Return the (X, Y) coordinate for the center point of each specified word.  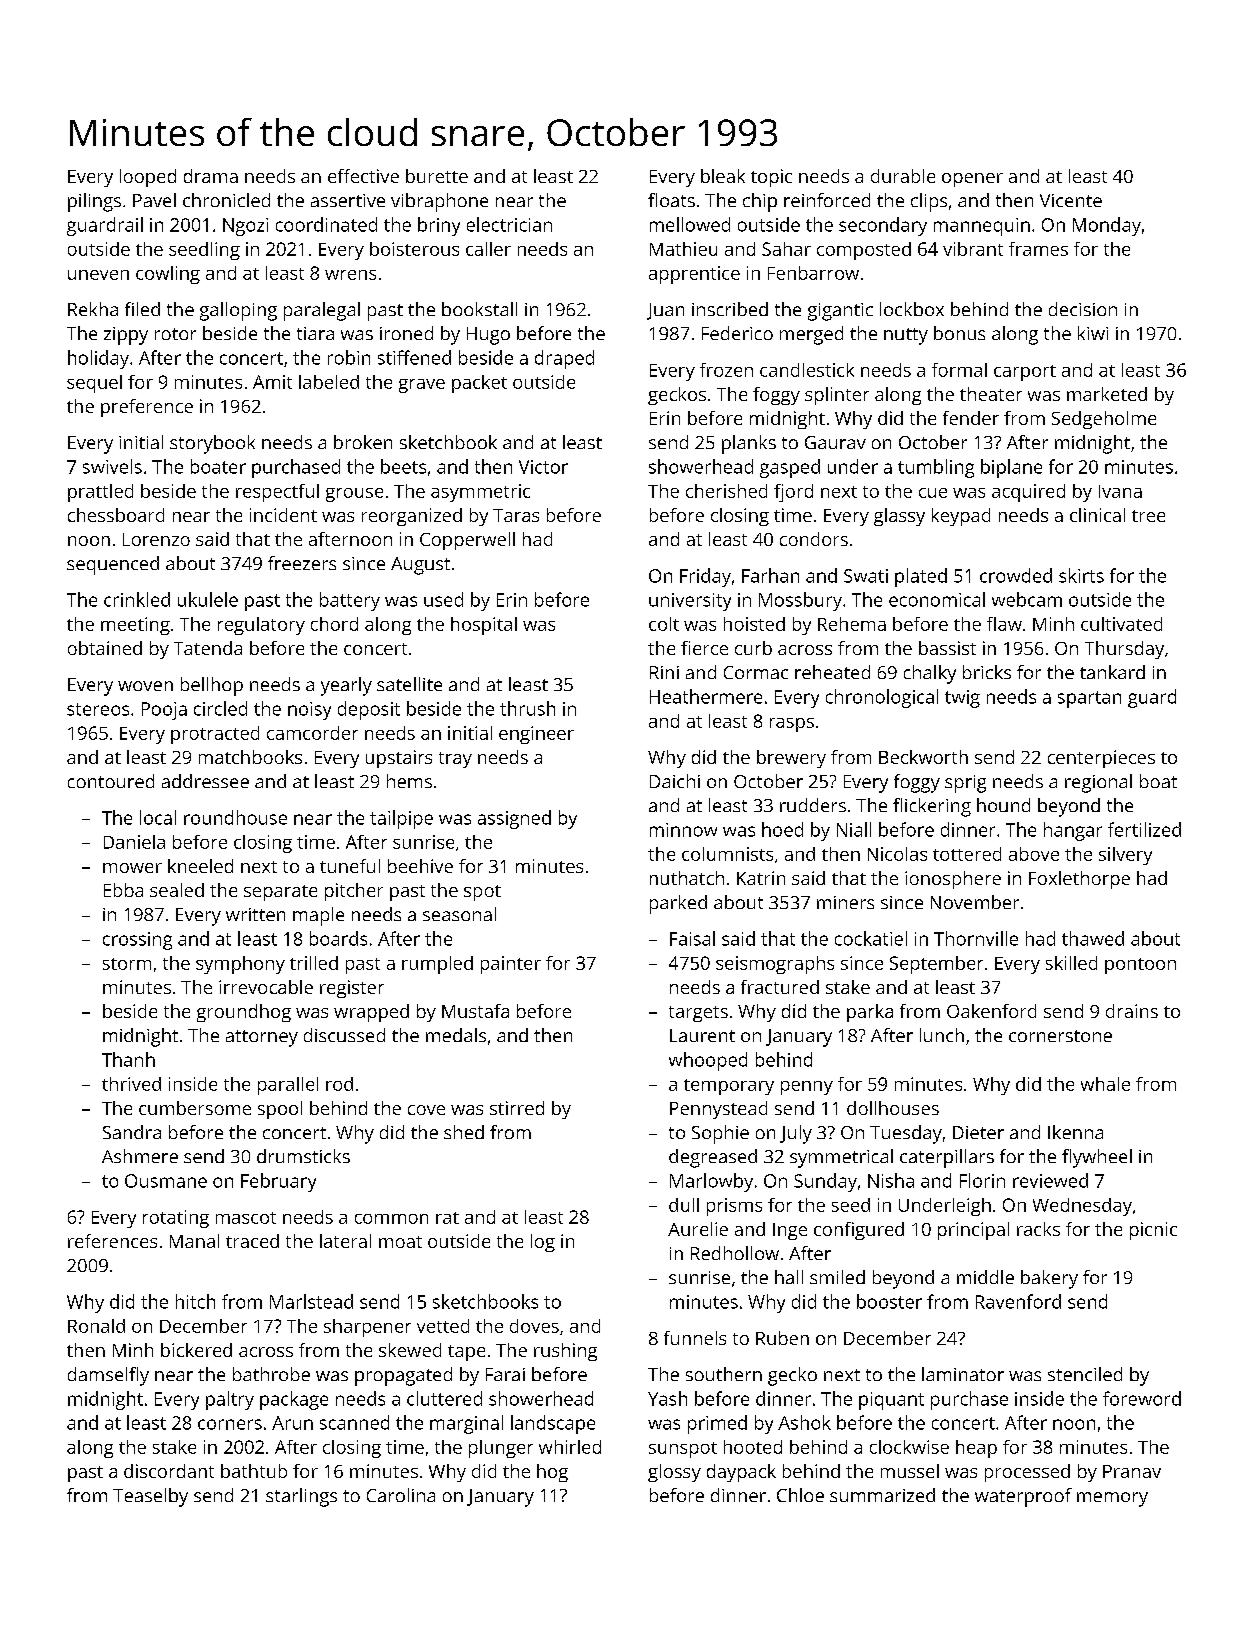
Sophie (720, 1134)
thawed (1093, 938)
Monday (1107, 226)
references (112, 1241)
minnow (683, 830)
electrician (509, 224)
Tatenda (208, 648)
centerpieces (1101, 759)
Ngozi (245, 227)
